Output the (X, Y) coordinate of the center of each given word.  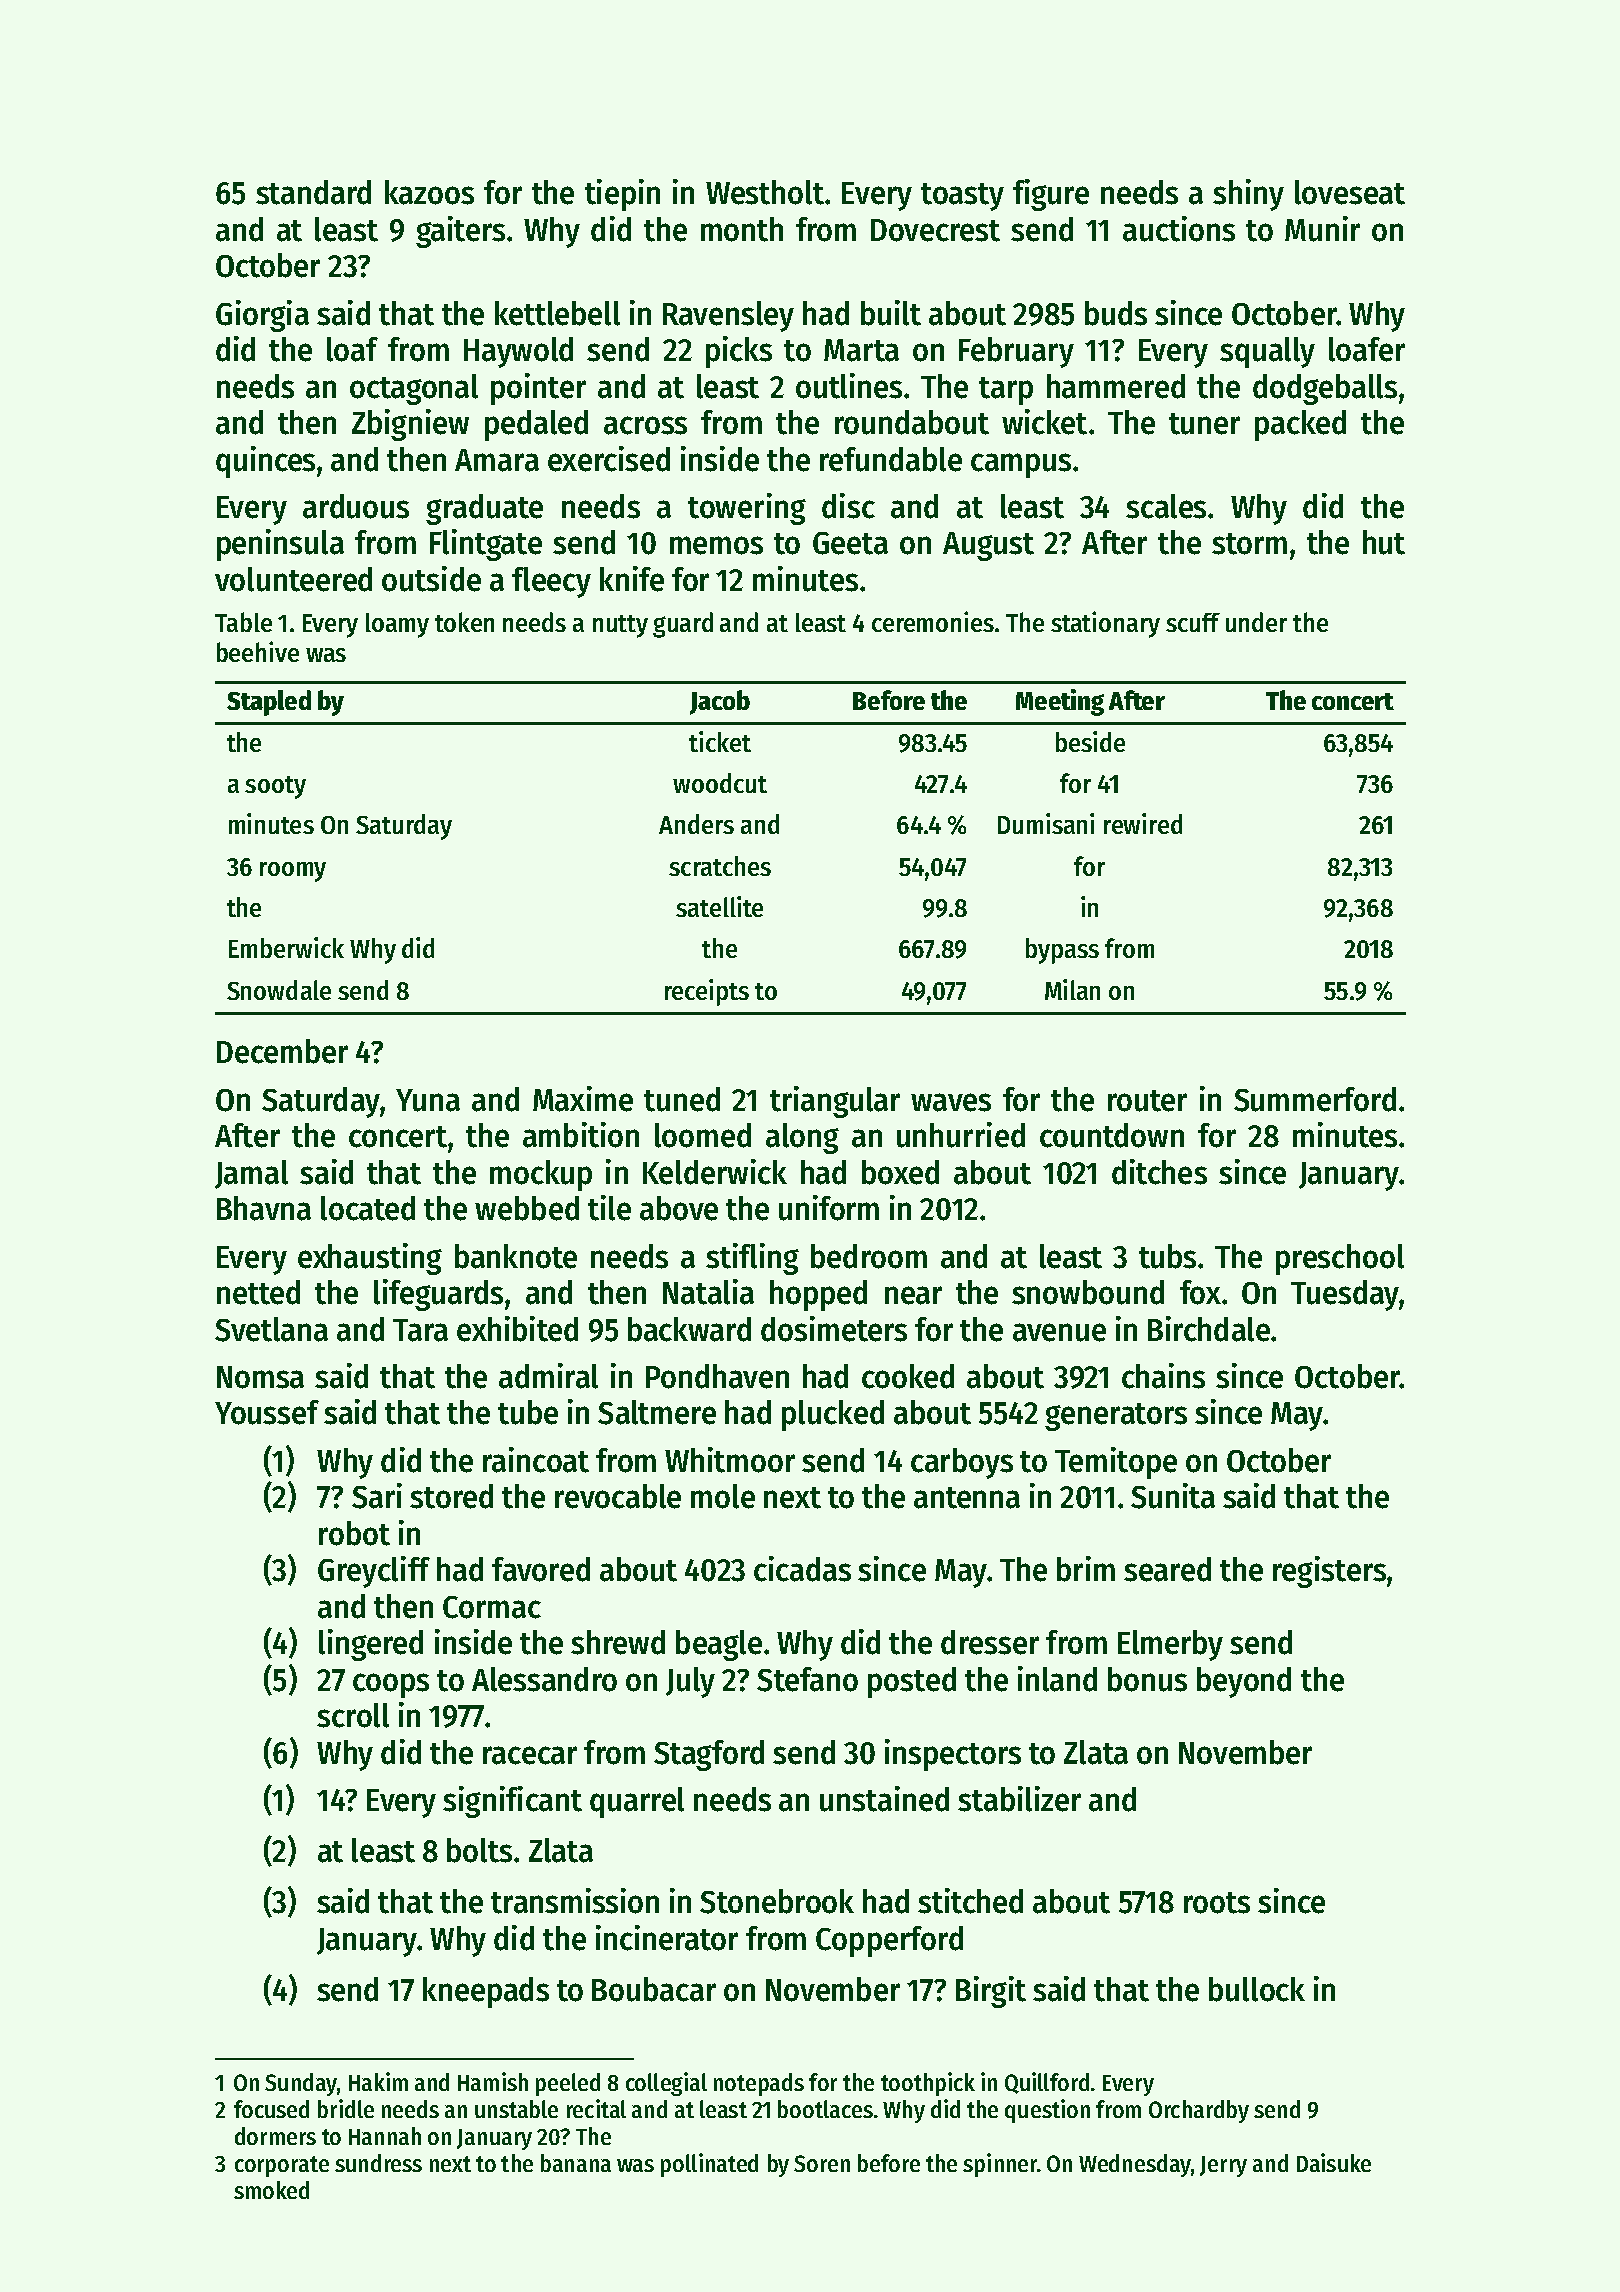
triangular (835, 1102)
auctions (1179, 229)
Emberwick (286, 947)
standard (313, 192)
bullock (1257, 1989)
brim (1086, 1569)
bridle (346, 2108)
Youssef (267, 1412)
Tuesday (1345, 1295)
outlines (849, 386)
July (690, 1682)
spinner (1000, 2165)
